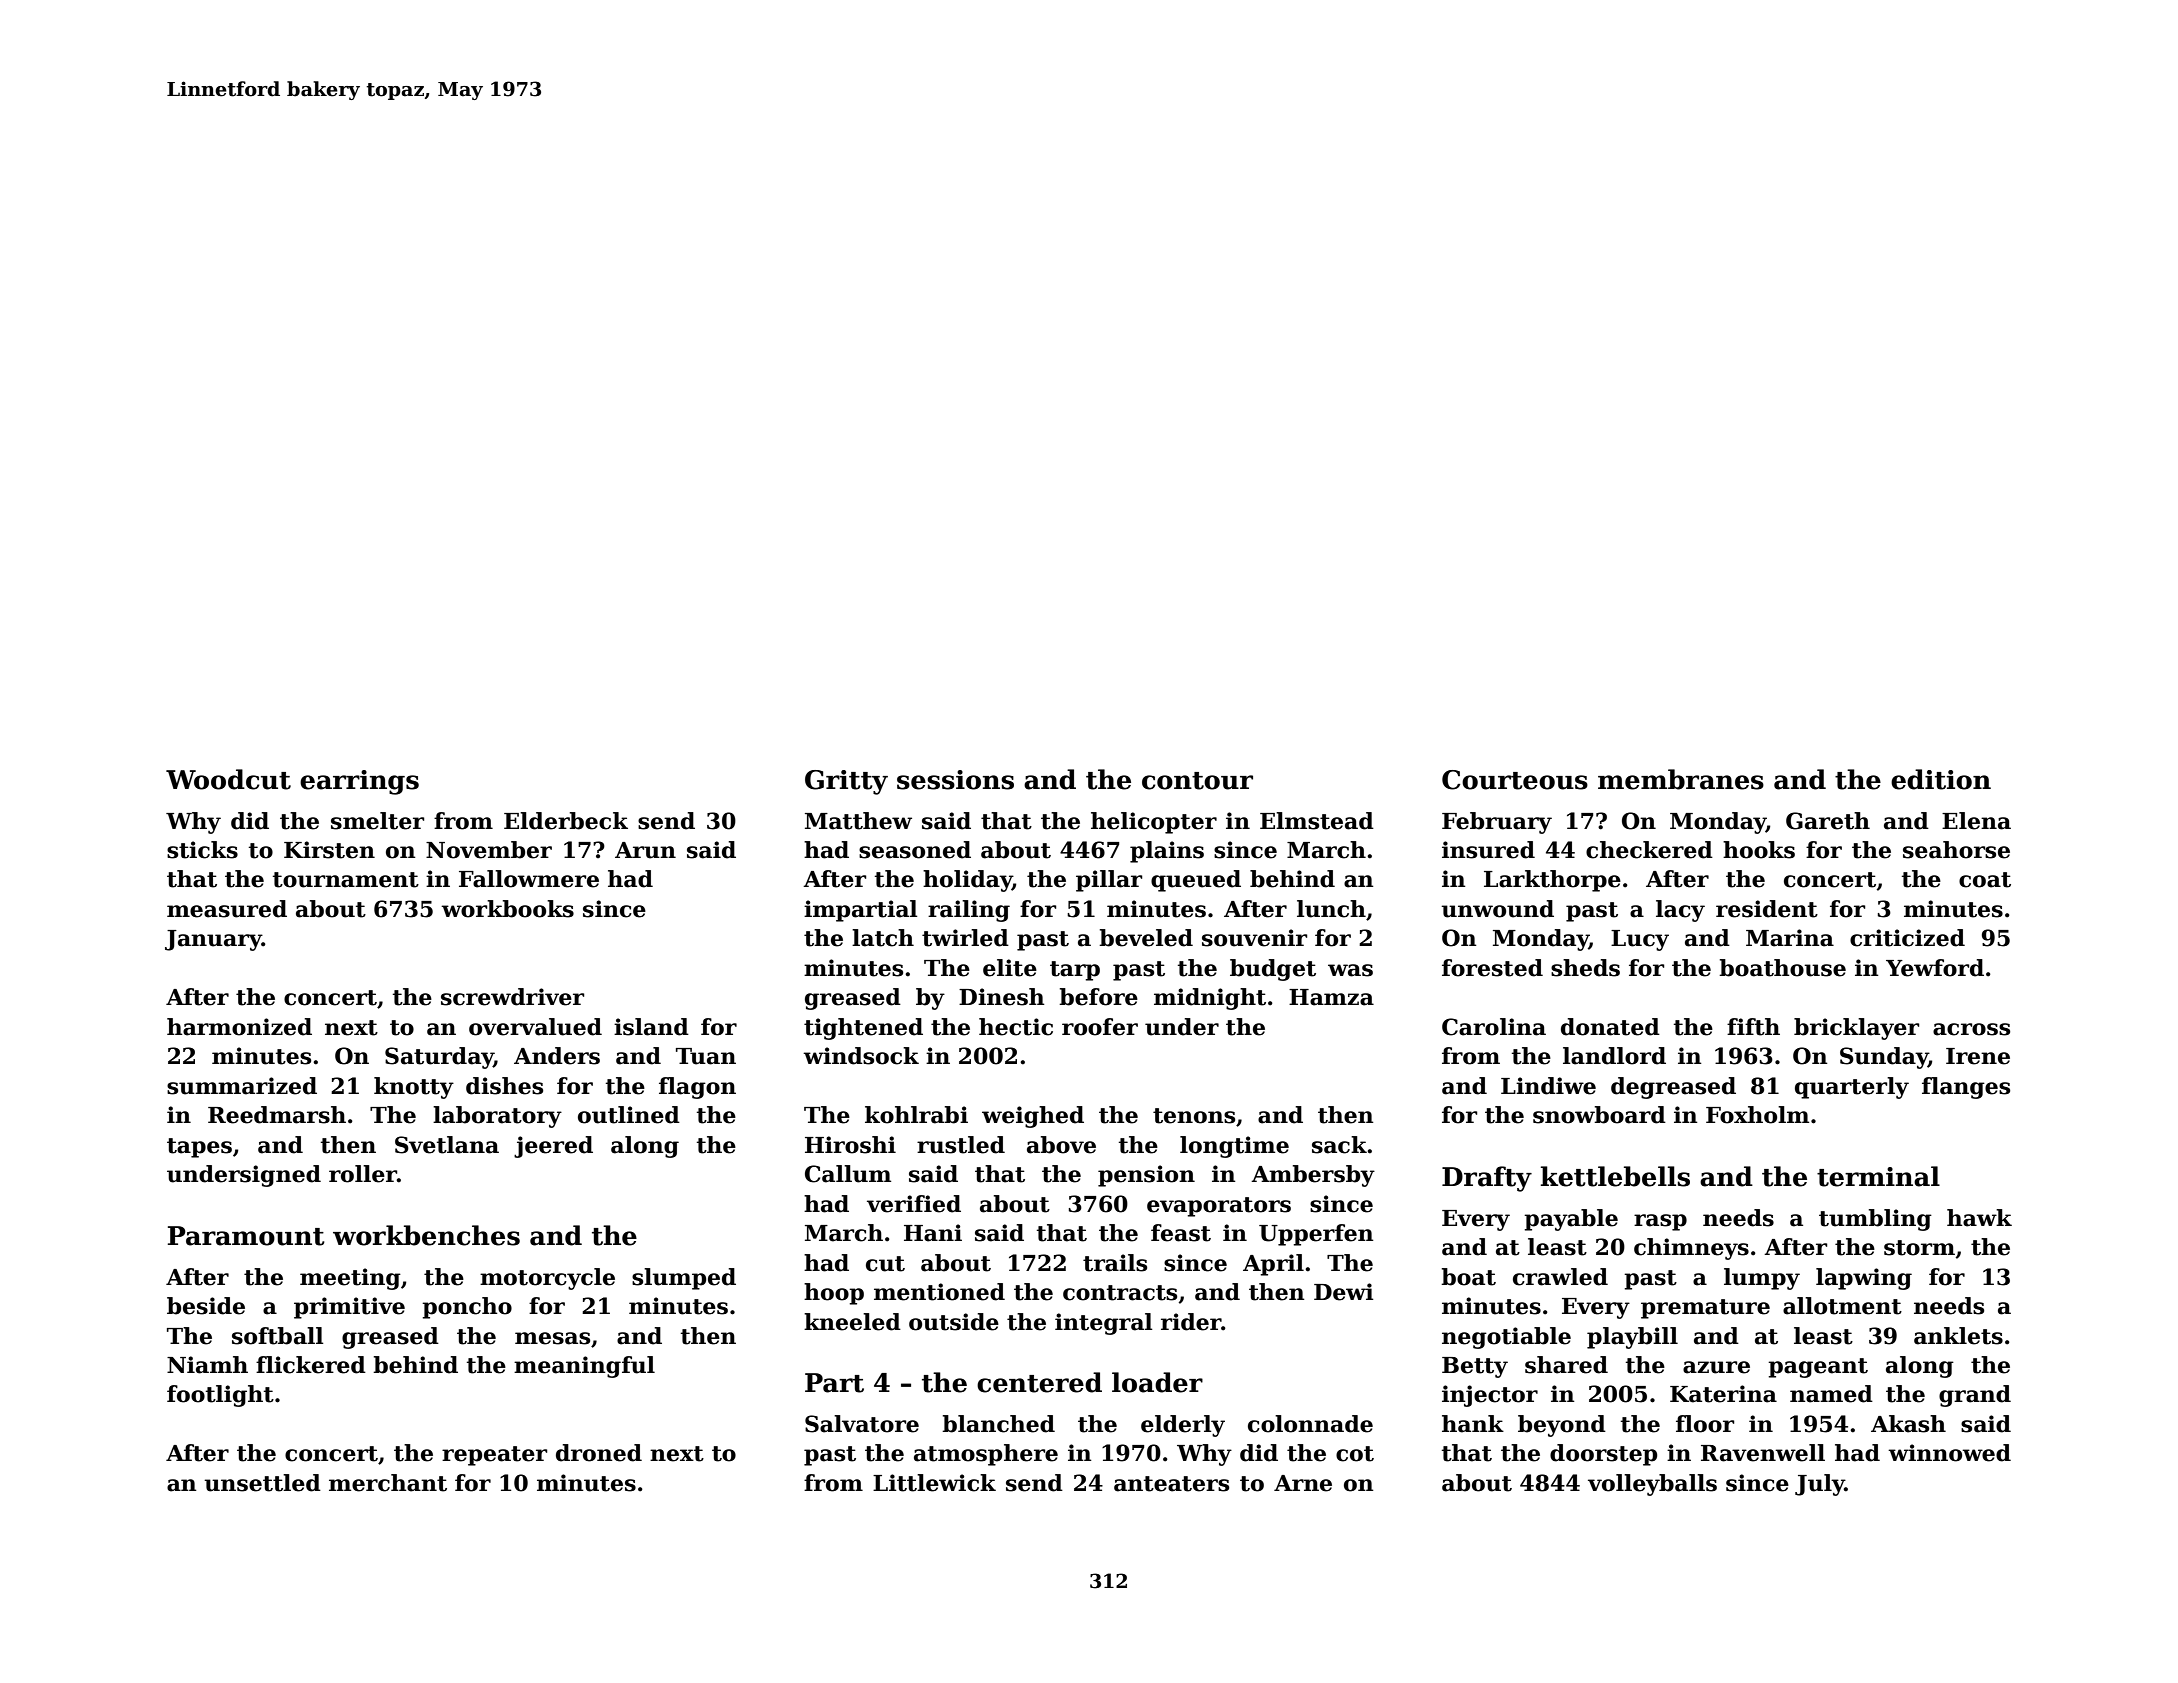 The height and width of the document is (1683, 2178). What do you see at coordinates (262, 1483) in the document?
I see `unsettled` at bounding box center [262, 1483].
